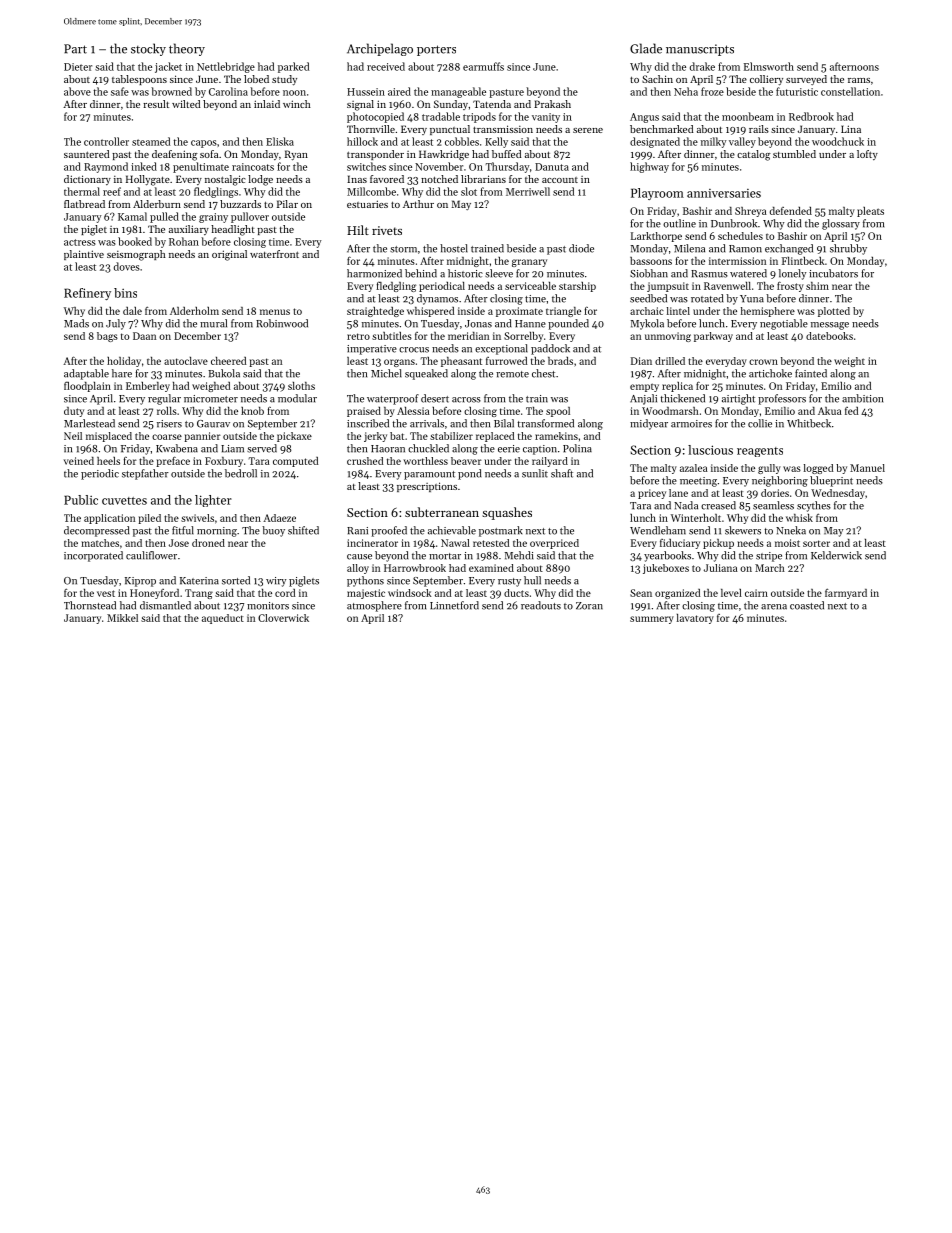 The image size is (952, 1233). What do you see at coordinates (75, 49) in the screenshot?
I see `Part` at bounding box center [75, 49].
